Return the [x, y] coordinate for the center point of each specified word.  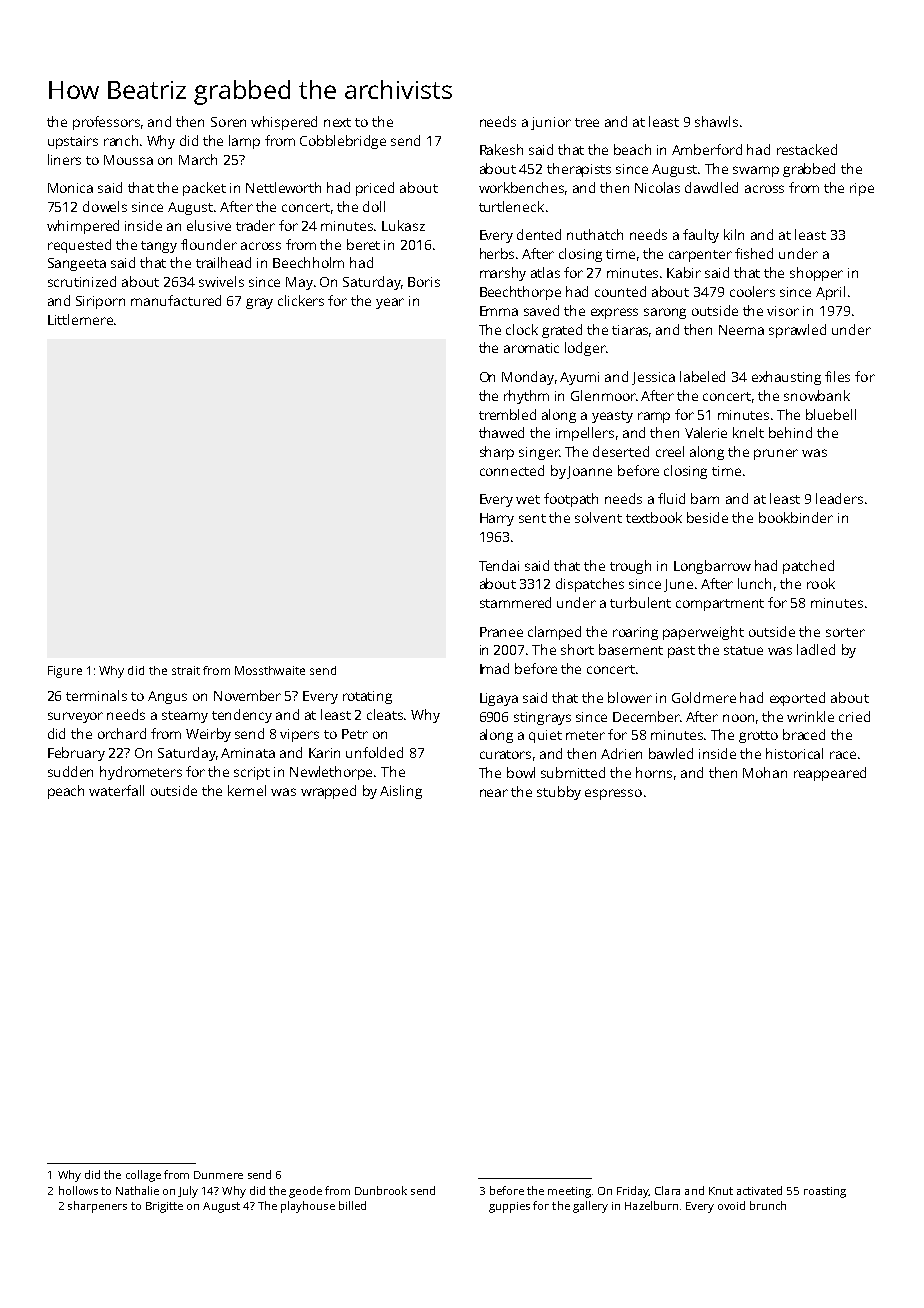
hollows [78, 1190]
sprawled [797, 331]
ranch [121, 140]
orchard [122, 733]
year [390, 303]
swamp [756, 171]
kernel [247, 790]
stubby [559, 793]
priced [375, 189]
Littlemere [80, 319]
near [494, 793]
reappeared [830, 774]
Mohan [765, 772]
